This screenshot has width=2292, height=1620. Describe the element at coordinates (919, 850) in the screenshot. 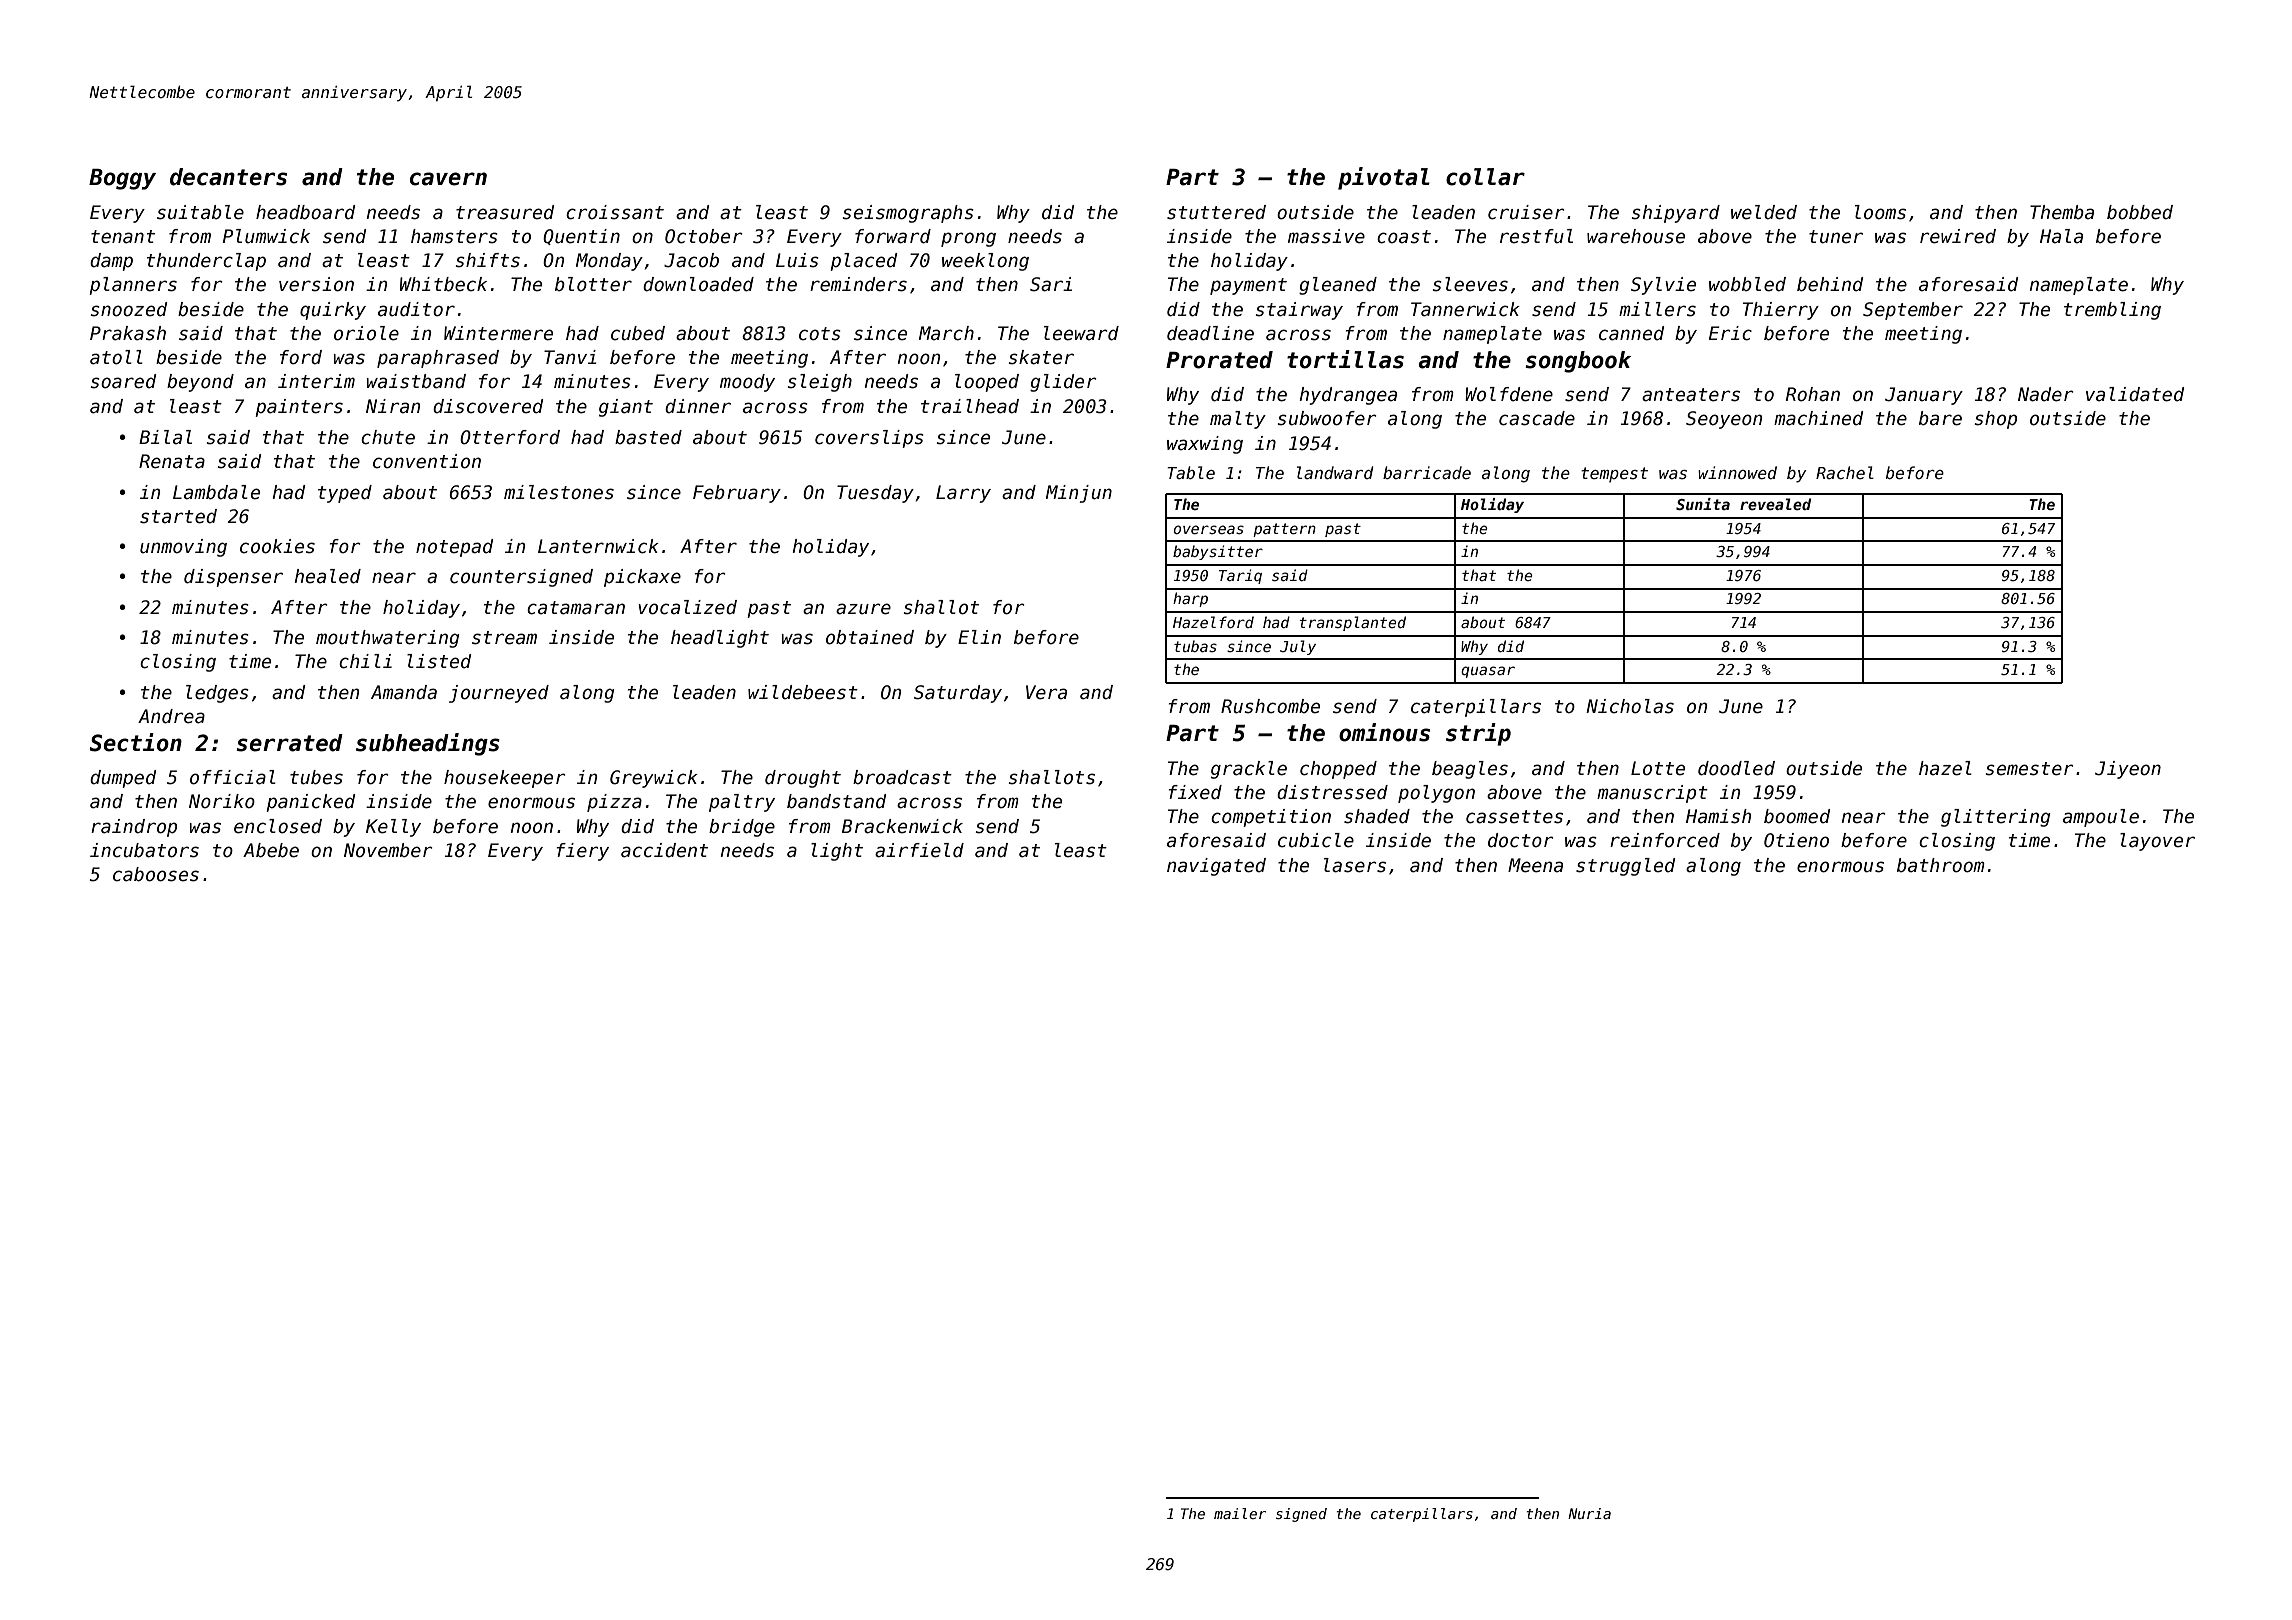

I see `airfield` at that location.
